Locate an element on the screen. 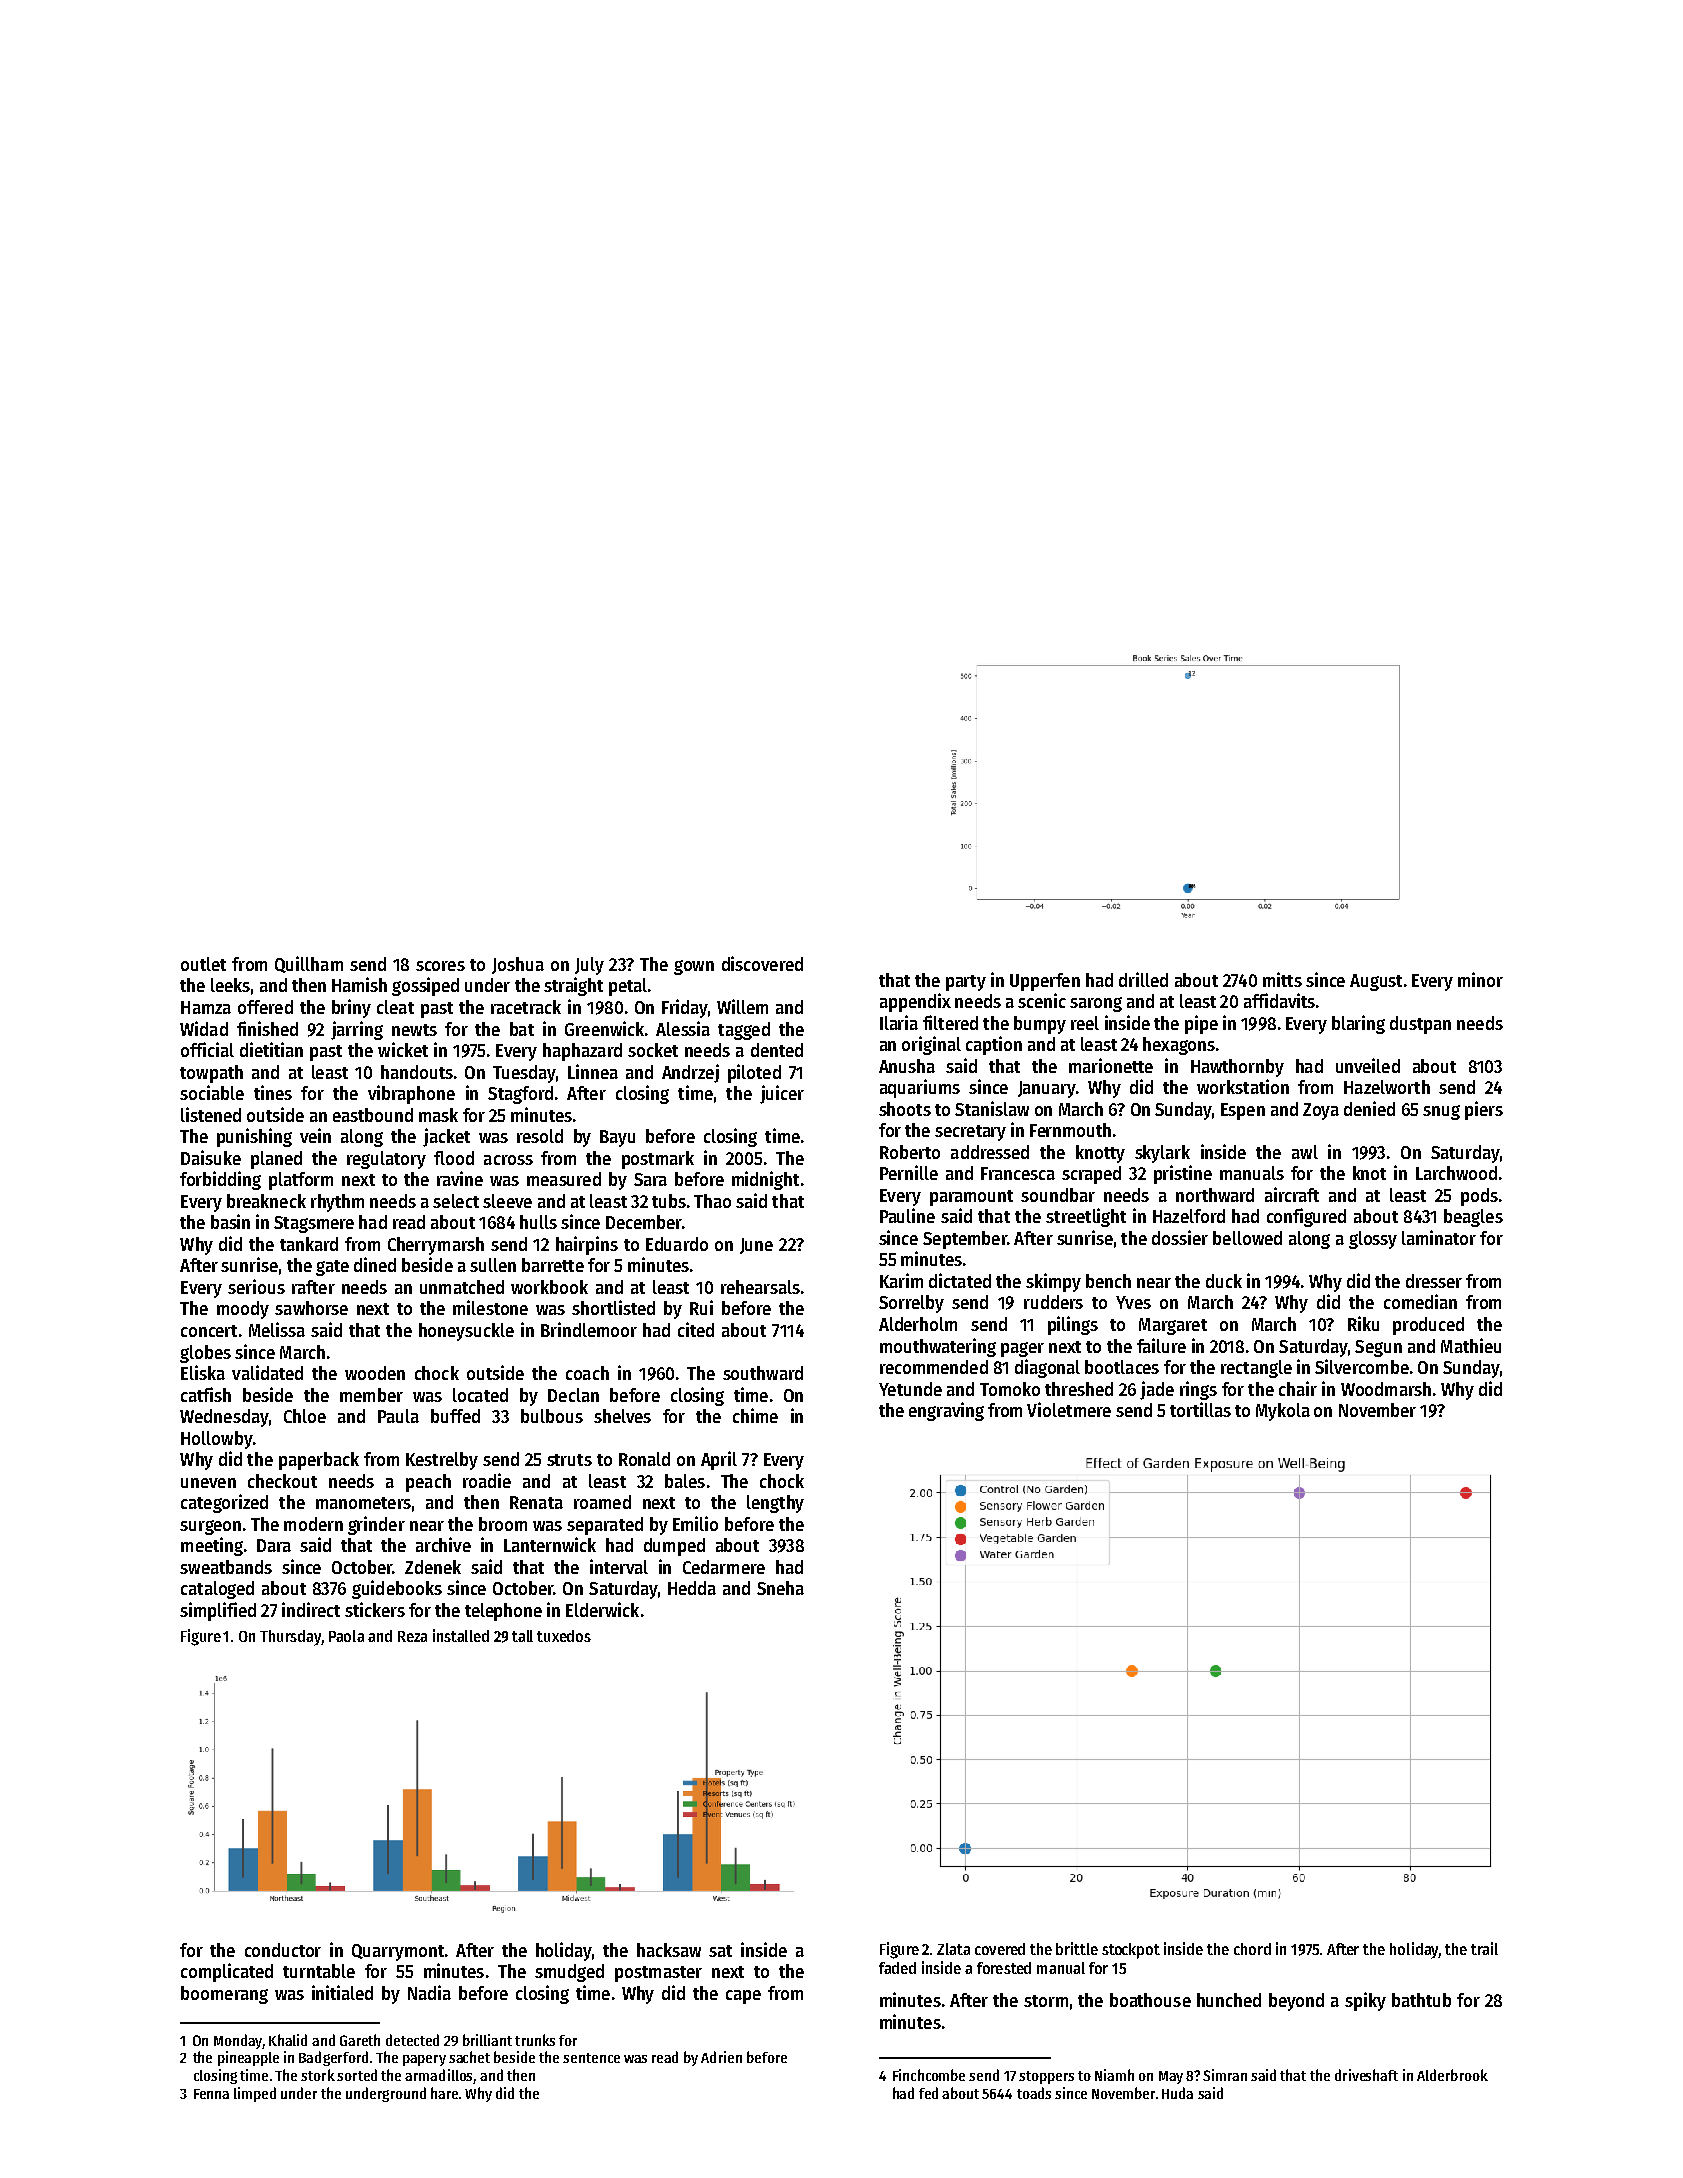 The height and width of the screenshot is (2178, 1683). Zlata is located at coordinates (953, 1949).
